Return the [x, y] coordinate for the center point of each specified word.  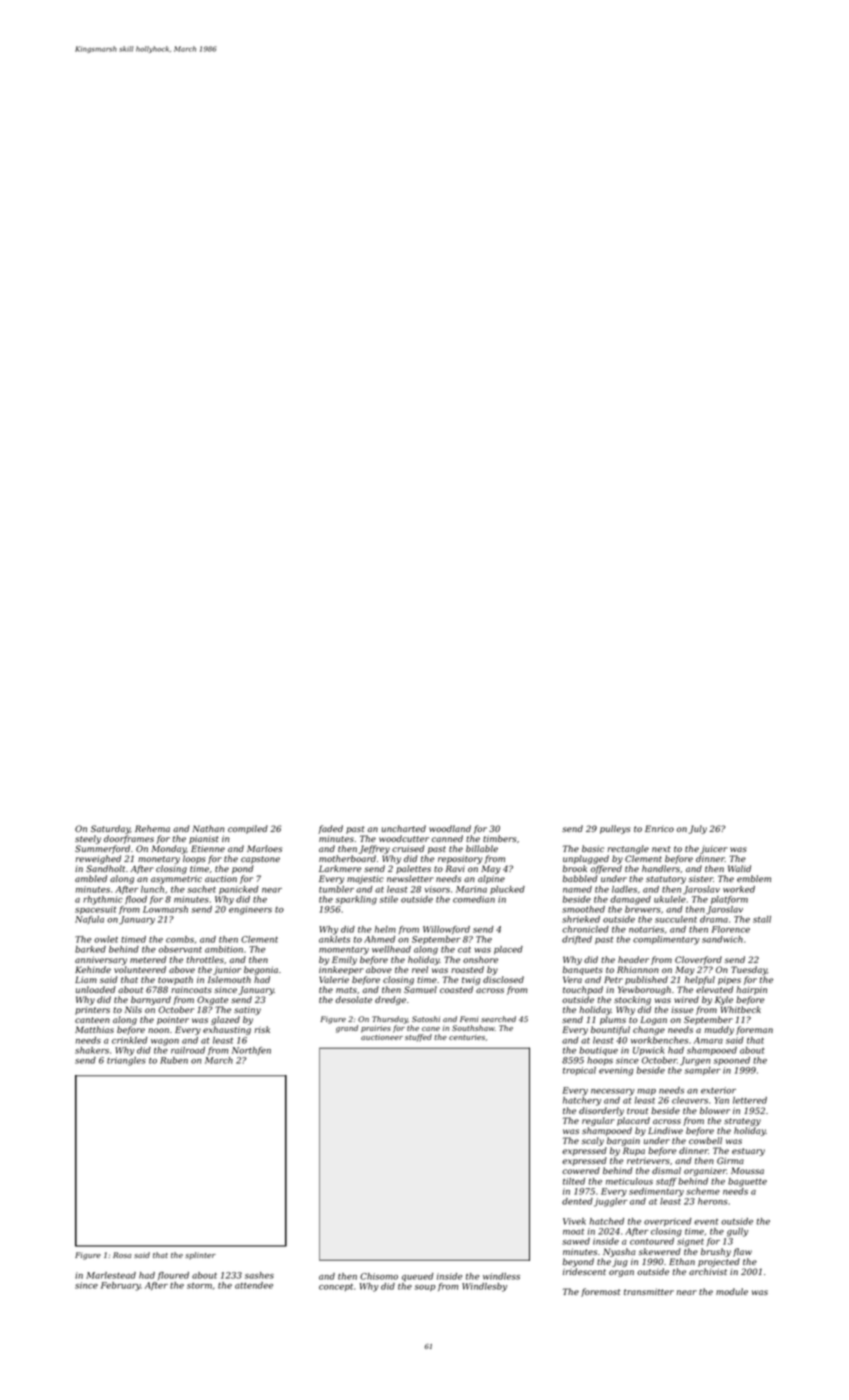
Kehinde [93, 969]
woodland [450, 828]
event [706, 1222]
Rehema [152, 828]
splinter [200, 1255]
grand [347, 1029]
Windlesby [484, 1287]
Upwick [649, 1051]
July [698, 829]
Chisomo [379, 1276]
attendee [254, 1285]
